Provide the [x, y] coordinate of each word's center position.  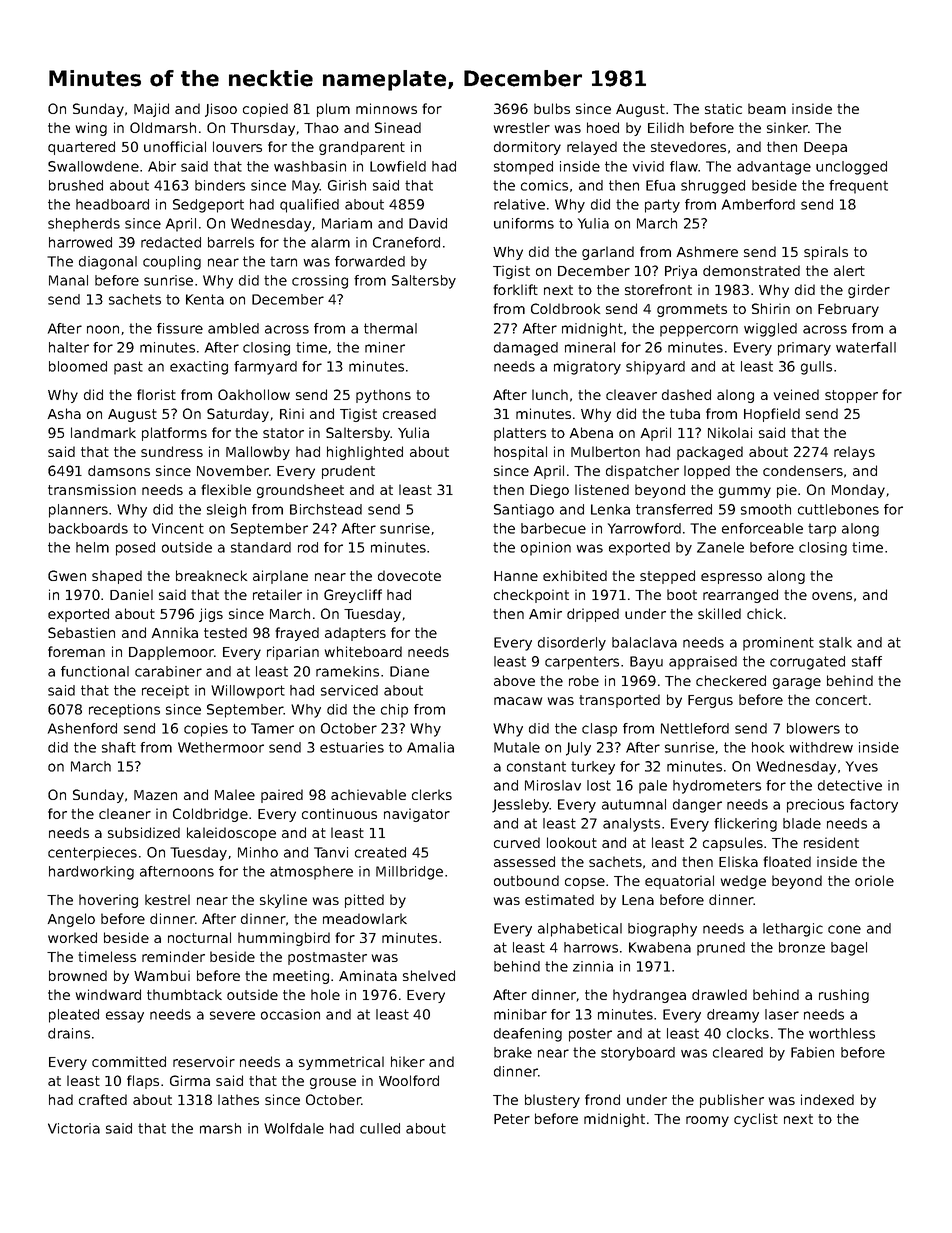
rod [308, 547]
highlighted [365, 453]
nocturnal [199, 937]
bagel [849, 949]
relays [854, 453]
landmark [103, 432]
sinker [787, 127]
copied [265, 110]
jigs [211, 615]
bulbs [552, 108]
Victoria [74, 1128]
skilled [719, 613]
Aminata [368, 975]
